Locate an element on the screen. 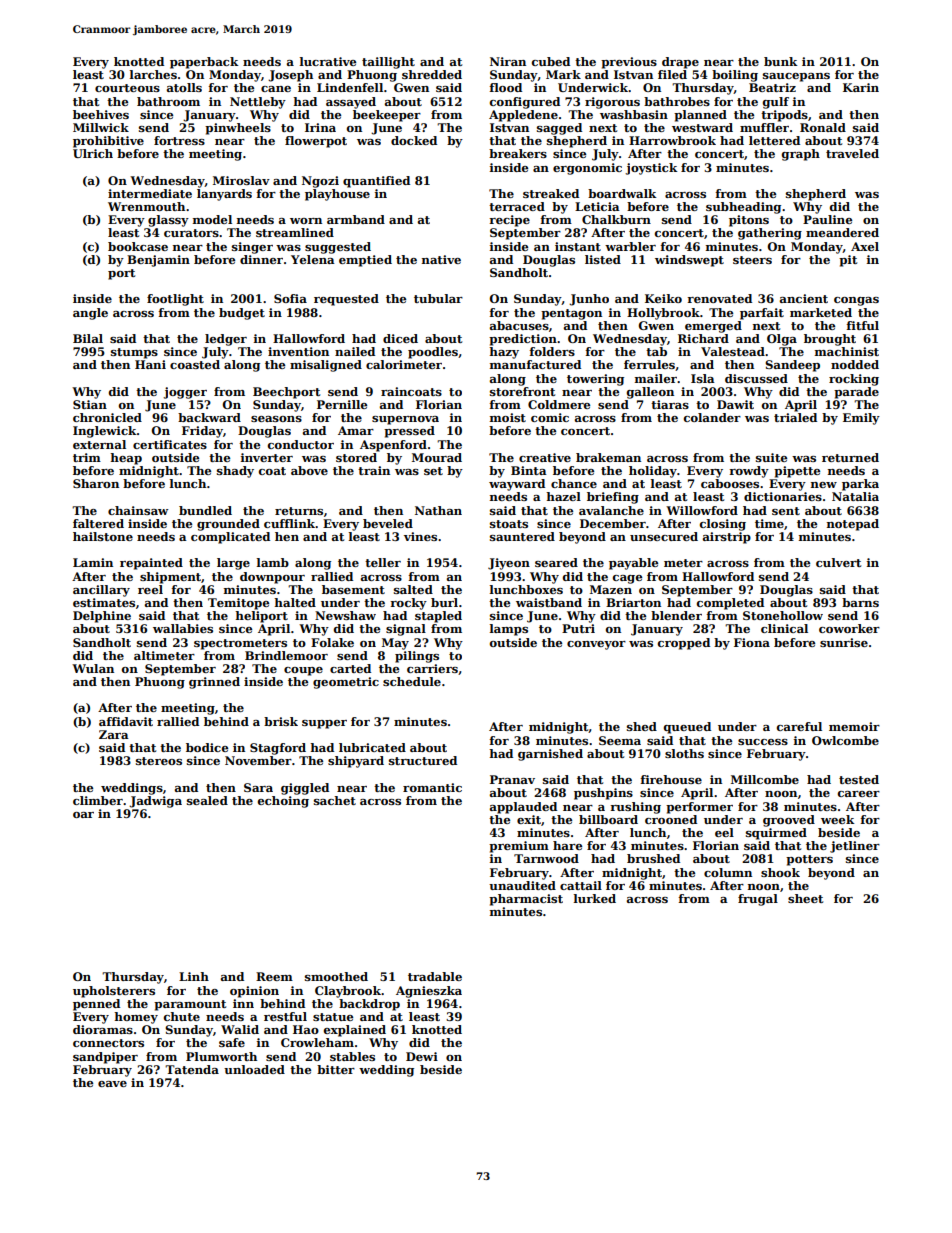 This screenshot has width=952, height=1233. repainted is located at coordinates (151, 564).
